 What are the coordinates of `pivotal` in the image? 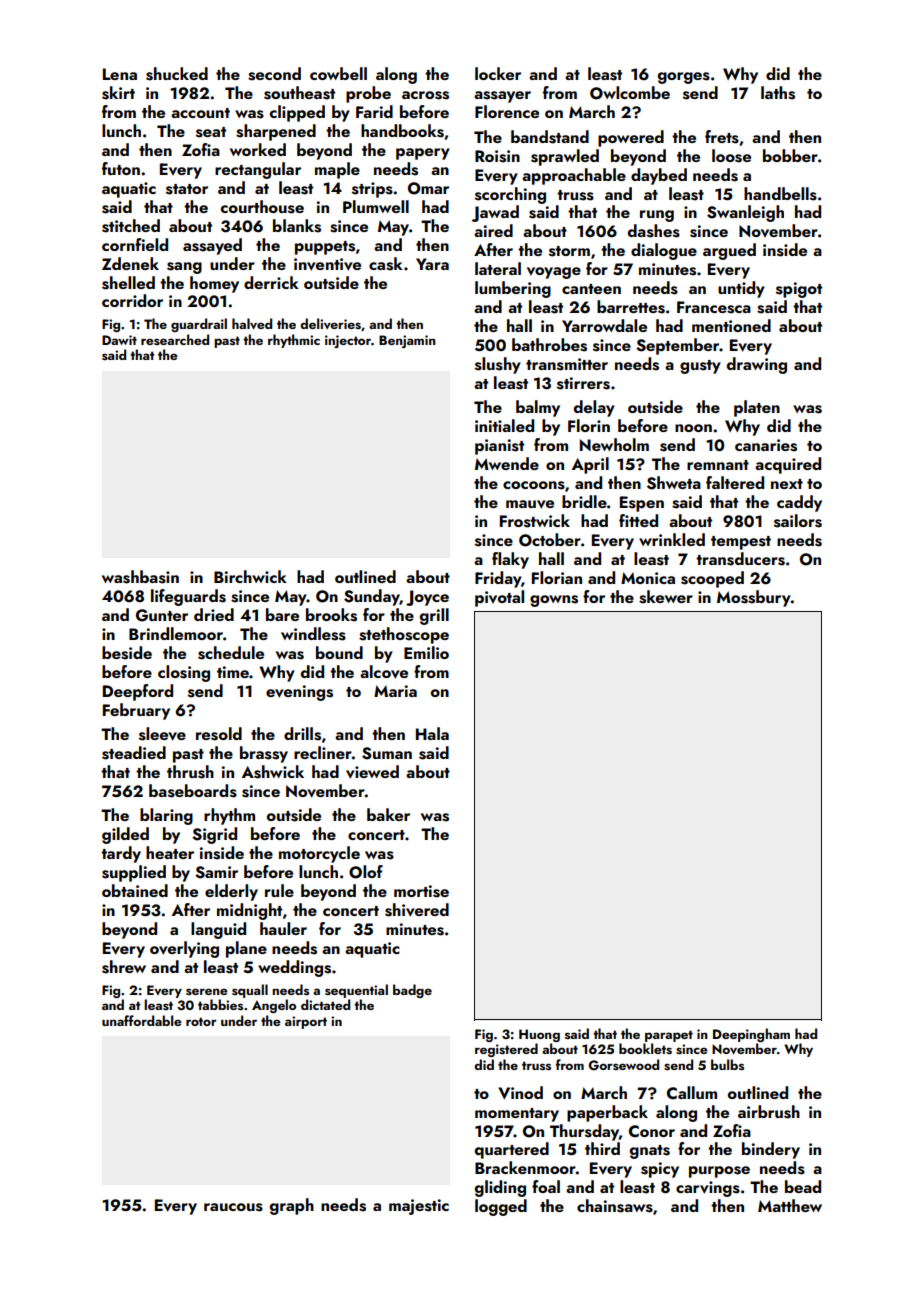 It's located at (499, 598).
